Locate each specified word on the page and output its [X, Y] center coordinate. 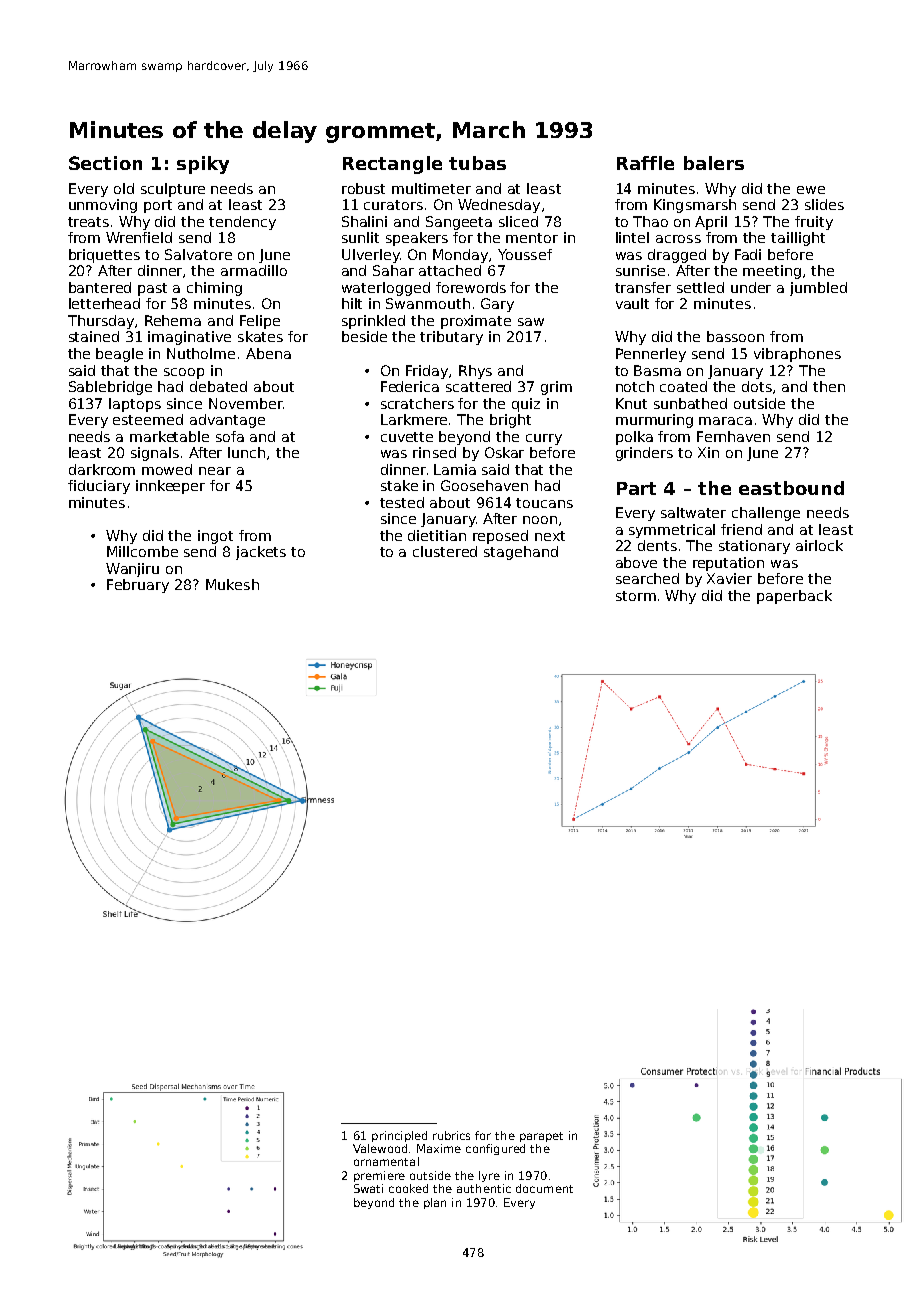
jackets [261, 553]
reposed [500, 537]
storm [636, 596]
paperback [794, 597]
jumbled [818, 289]
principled [399, 1136]
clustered [445, 551]
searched [647, 578]
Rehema [173, 320]
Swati [368, 1188]
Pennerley [651, 355]
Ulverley [371, 256]
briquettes [104, 256]
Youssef [525, 254]
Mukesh [232, 584]
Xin [708, 452]
